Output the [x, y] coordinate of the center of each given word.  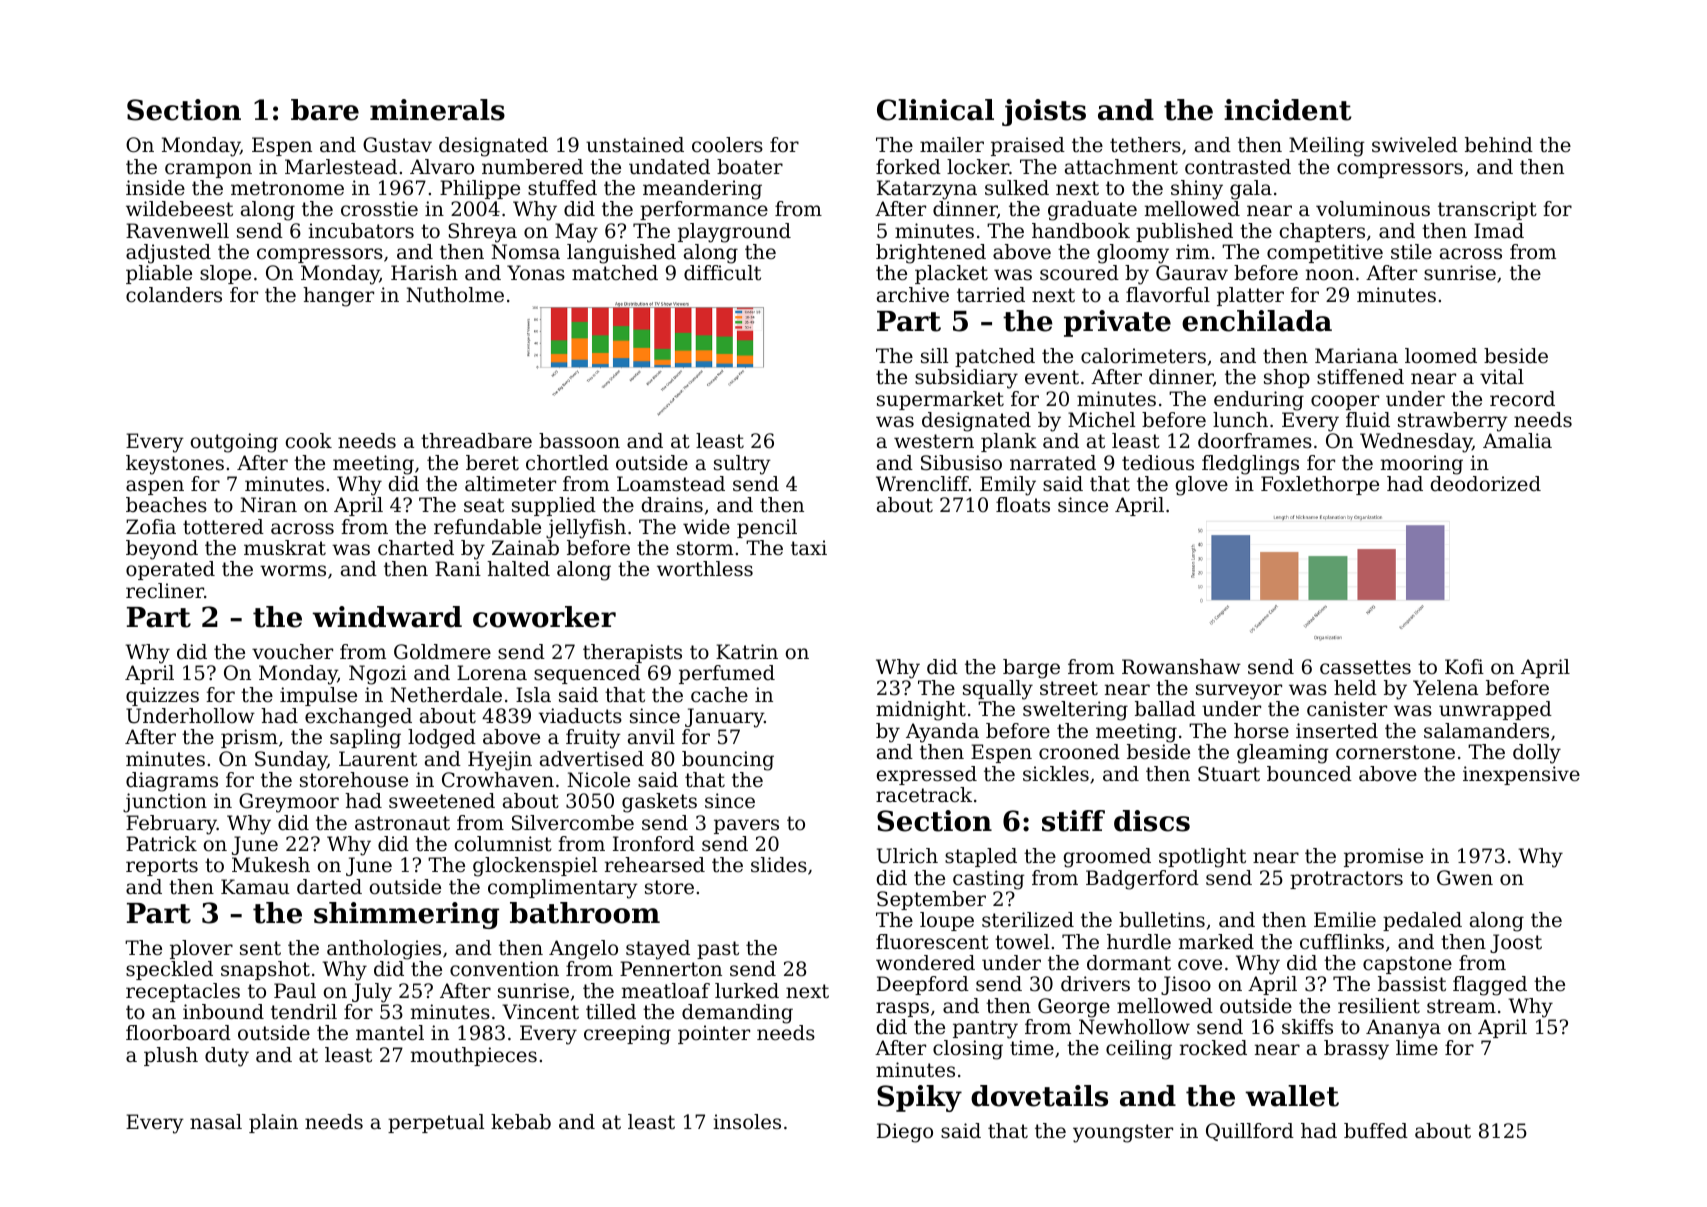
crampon [208, 170]
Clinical [935, 110]
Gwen [1465, 878]
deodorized [1486, 484]
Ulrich [907, 856]
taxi [809, 547]
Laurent [378, 758]
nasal [216, 1121]
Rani [458, 569]
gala [1251, 190]
